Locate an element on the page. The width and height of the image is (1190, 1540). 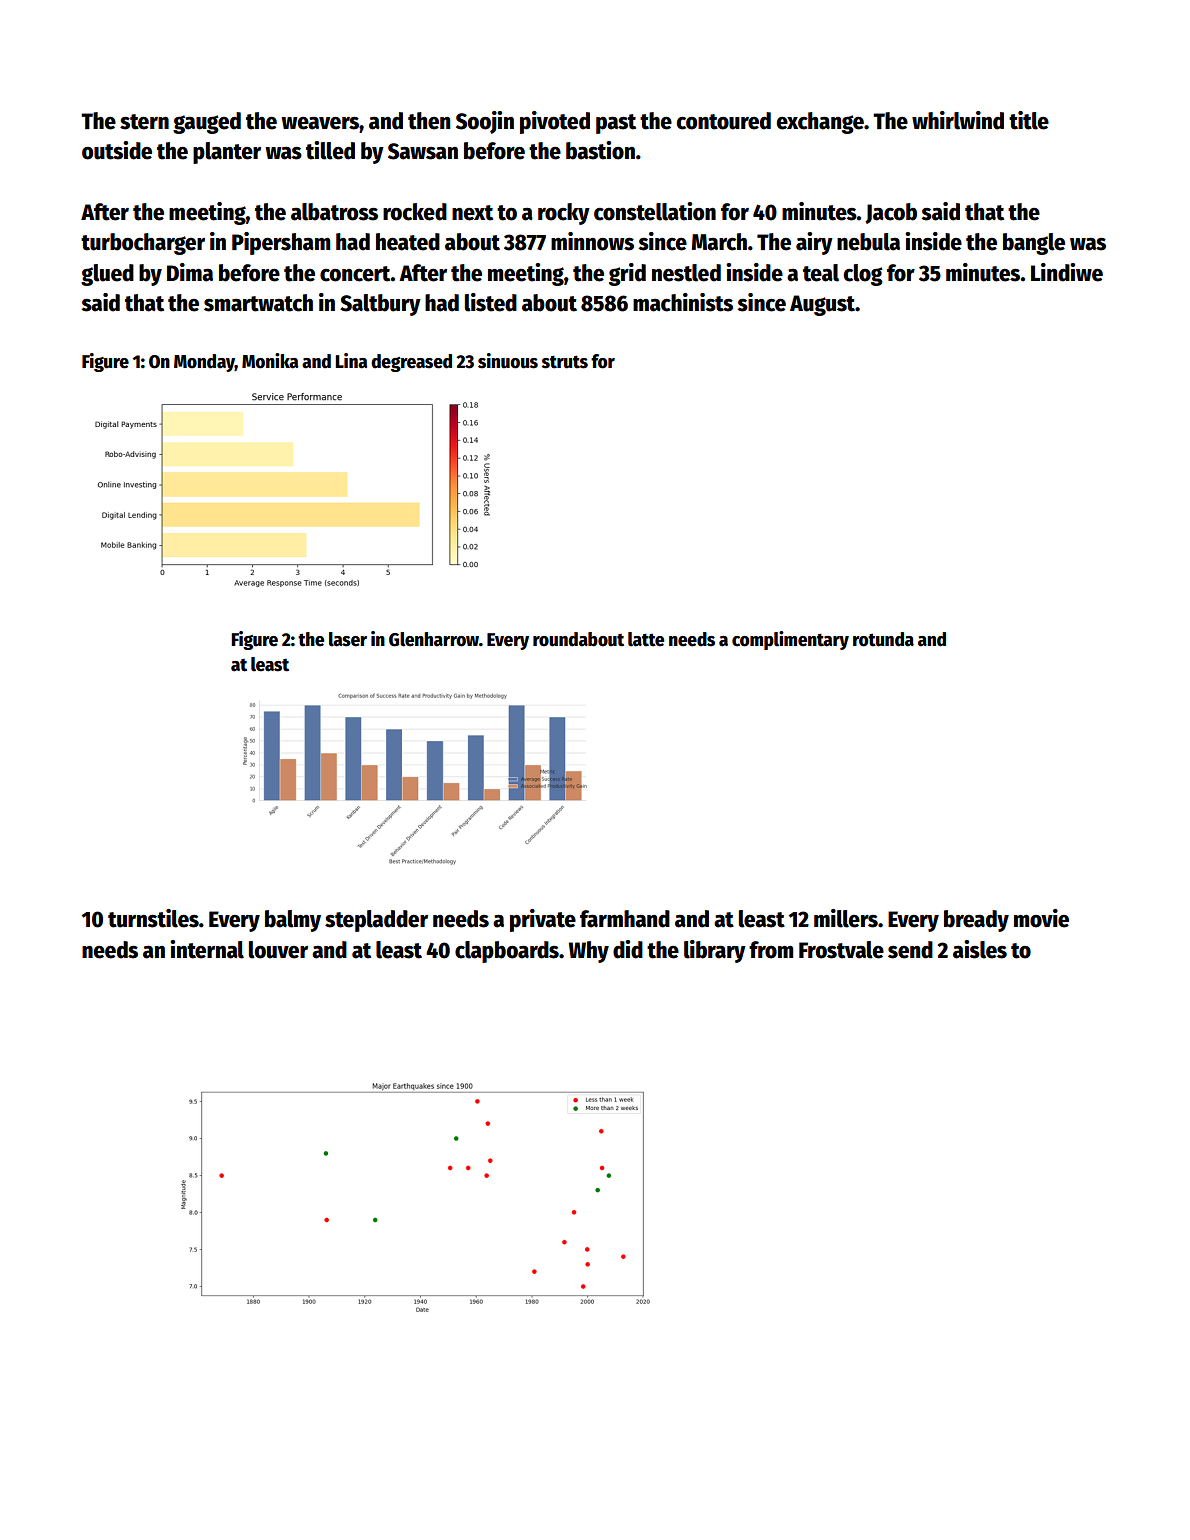
Lina is located at coordinates (351, 361).
